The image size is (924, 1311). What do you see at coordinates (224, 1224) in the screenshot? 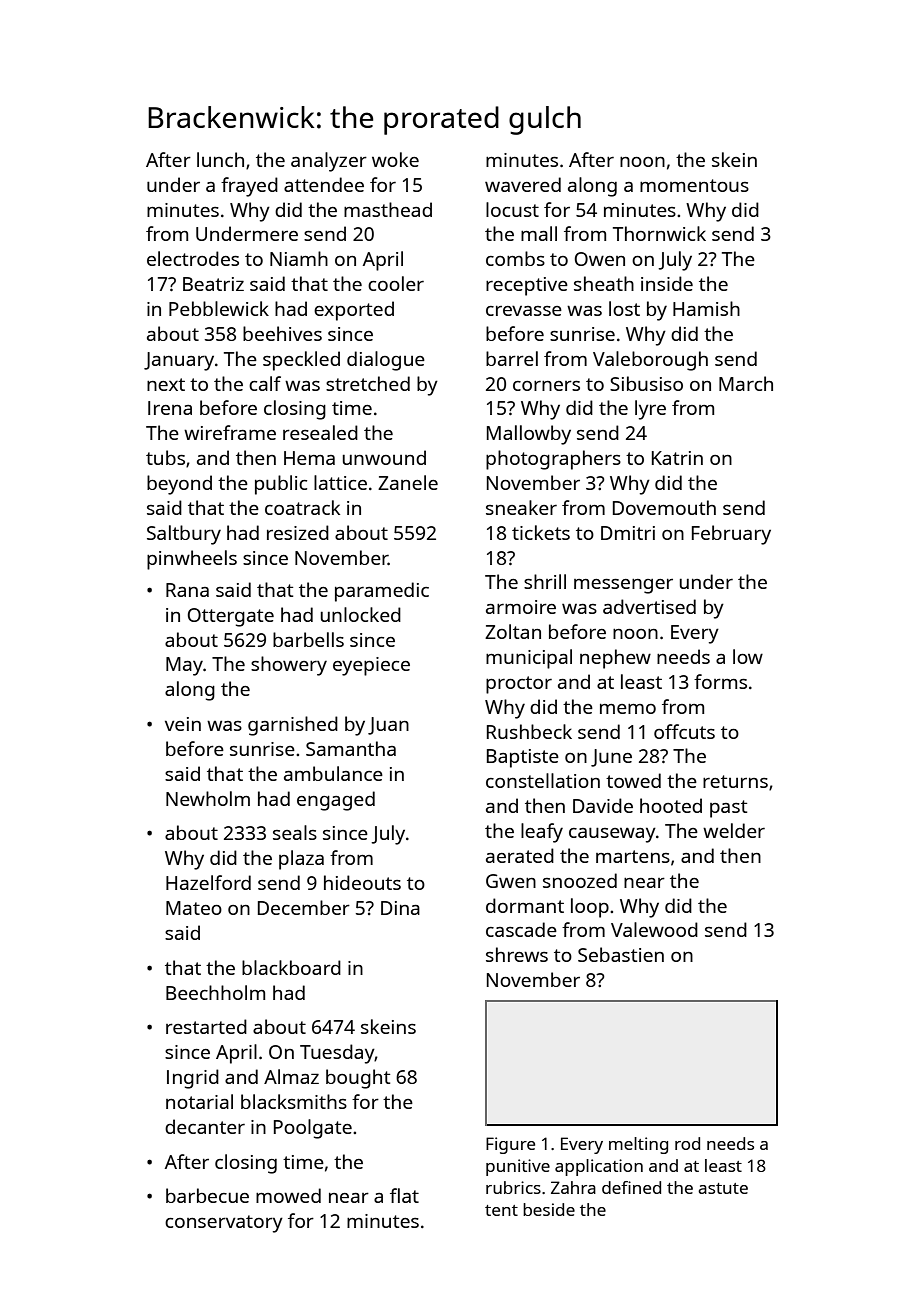
I see `conservatory` at bounding box center [224, 1224].
